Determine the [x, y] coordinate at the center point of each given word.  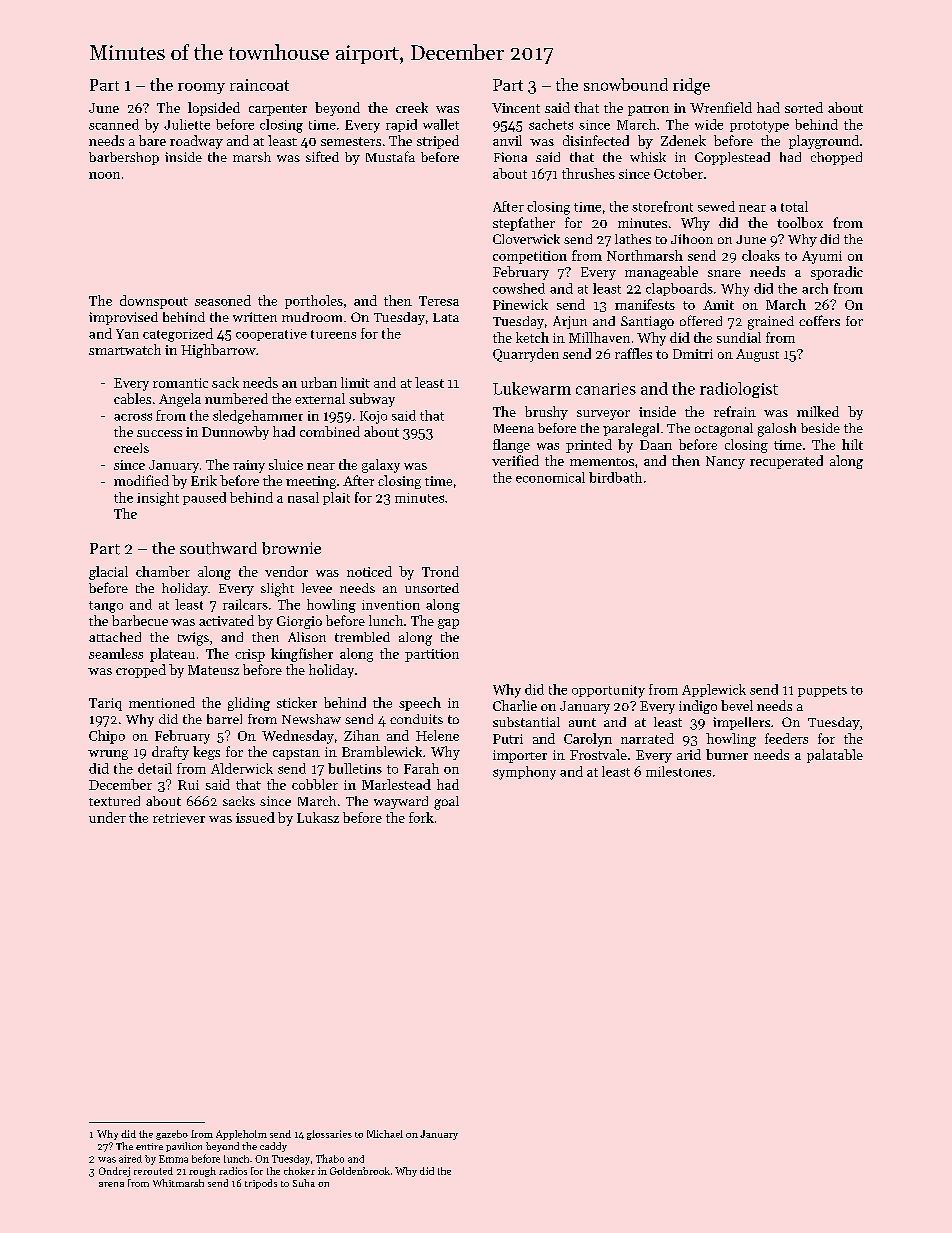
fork [421, 817]
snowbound [626, 84]
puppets [822, 691]
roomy [201, 88]
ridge [691, 86]
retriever [179, 818]
